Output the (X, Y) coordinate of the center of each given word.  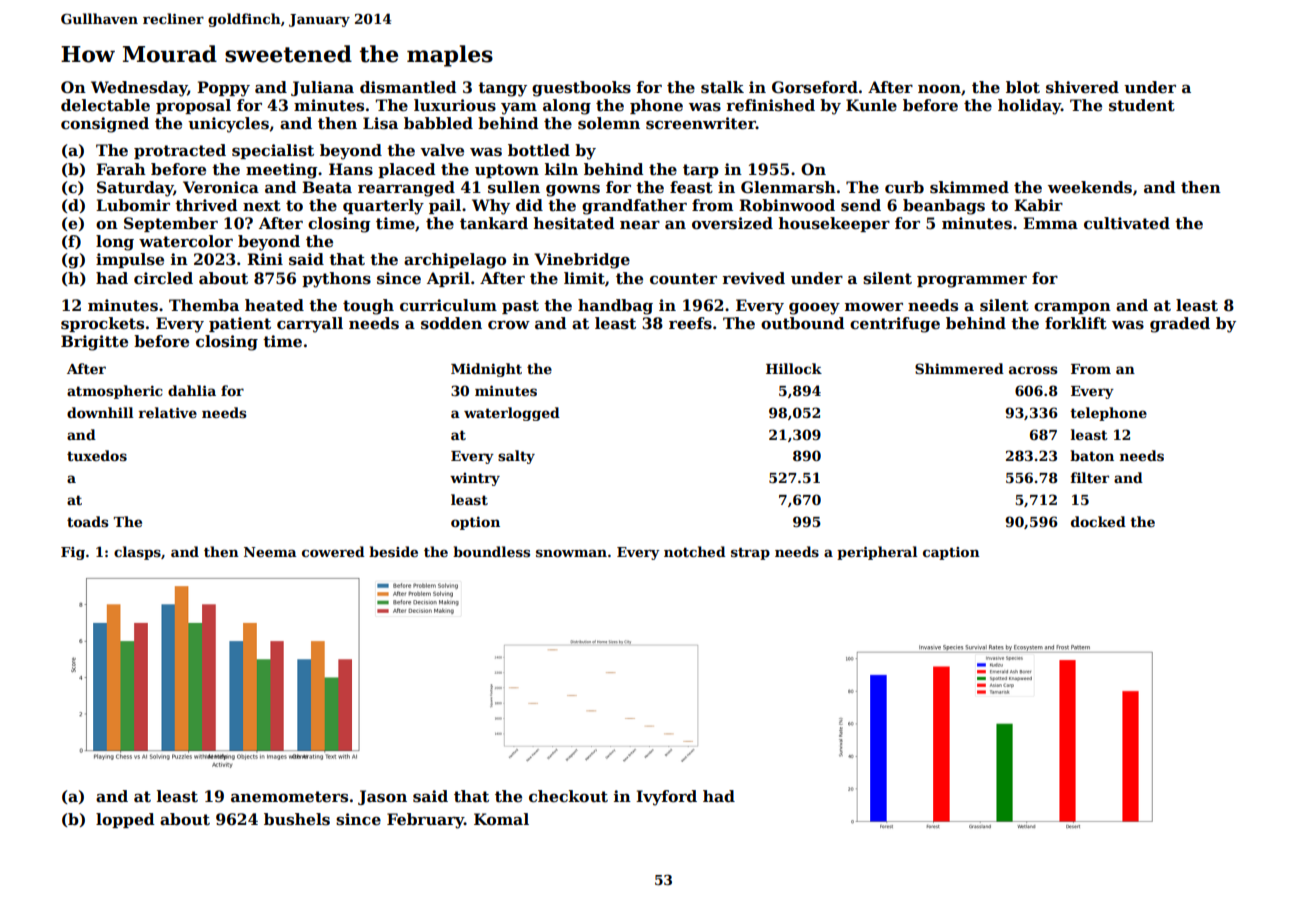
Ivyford (666, 798)
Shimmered (959, 368)
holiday (1029, 107)
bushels (297, 819)
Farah (121, 169)
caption (951, 553)
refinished (770, 105)
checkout (568, 796)
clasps (137, 553)
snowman (571, 553)
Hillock (794, 368)
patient (240, 324)
